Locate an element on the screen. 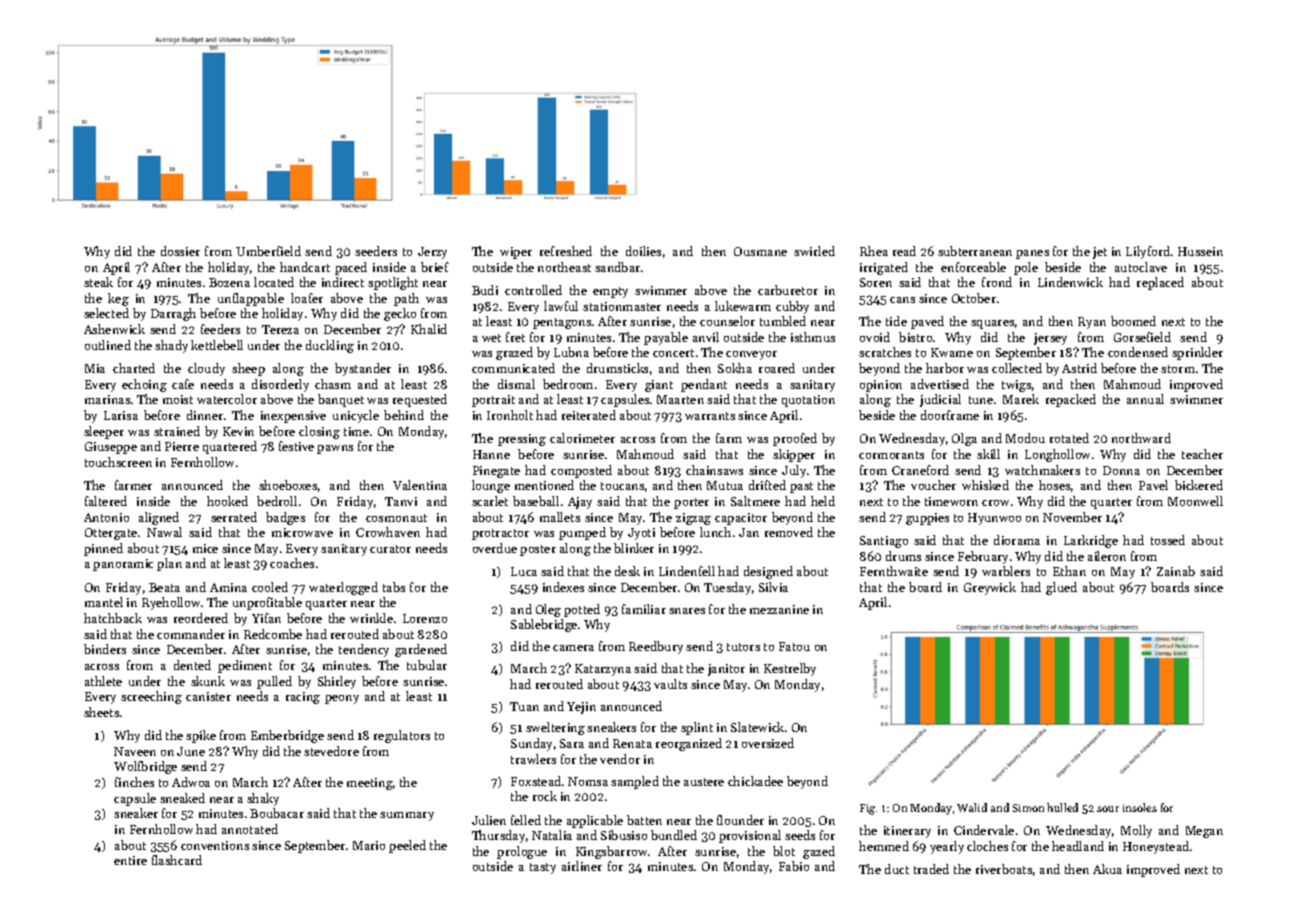 This screenshot has width=1308, height=924. athlete is located at coordinates (103, 681).
